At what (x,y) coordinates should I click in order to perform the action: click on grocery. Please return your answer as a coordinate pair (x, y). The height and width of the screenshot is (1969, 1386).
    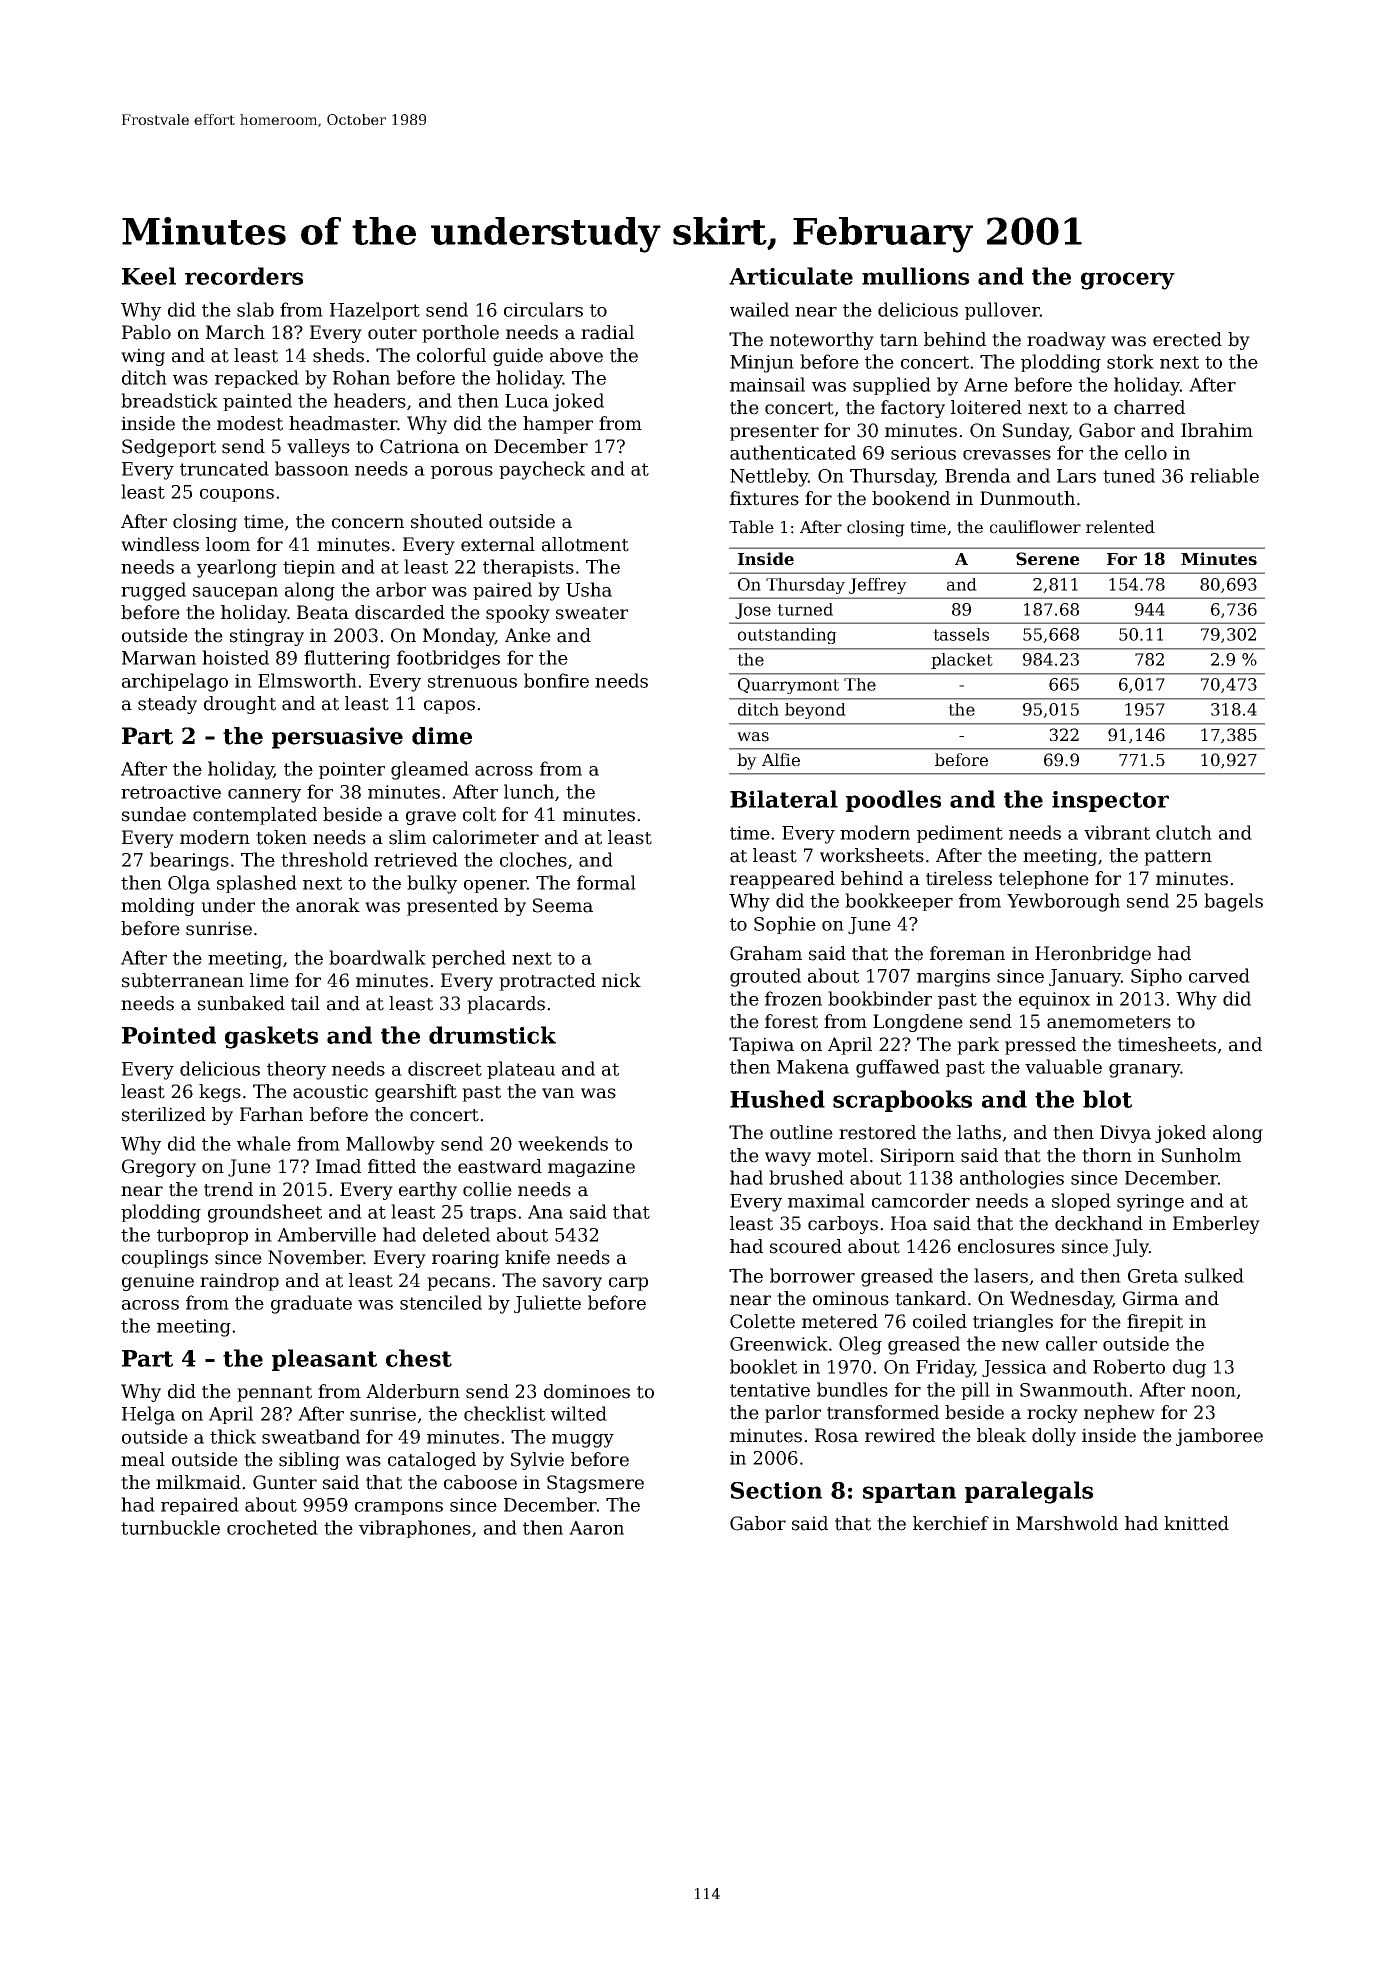
    Looking at the image, I should click on (1128, 281).
